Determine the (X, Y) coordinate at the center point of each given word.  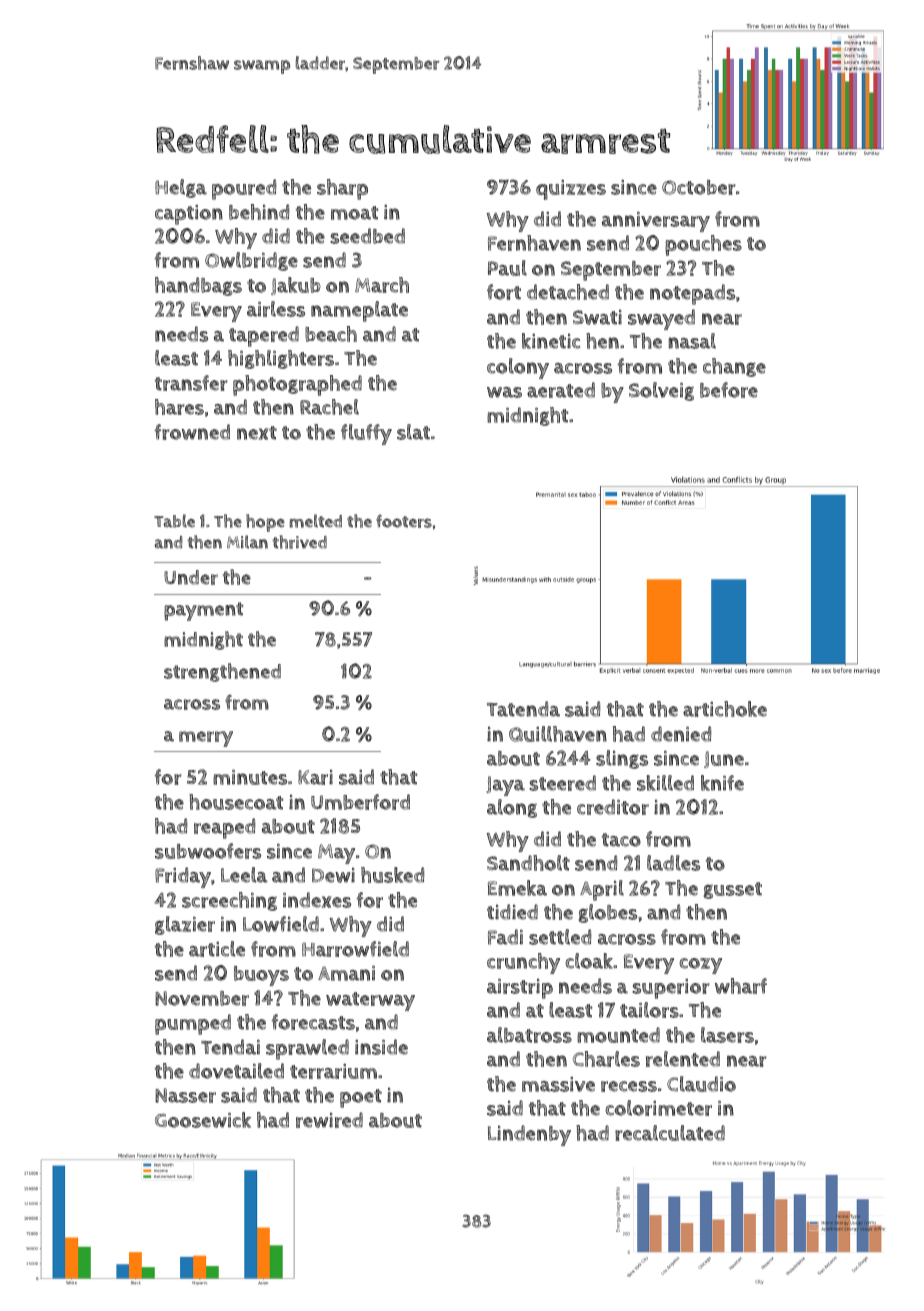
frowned (192, 432)
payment (203, 611)
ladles (673, 863)
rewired (329, 1120)
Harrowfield (355, 949)
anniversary (656, 222)
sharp (342, 189)
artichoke (725, 709)
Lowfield (281, 924)
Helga (181, 188)
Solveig (661, 391)
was (504, 392)
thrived (300, 542)
